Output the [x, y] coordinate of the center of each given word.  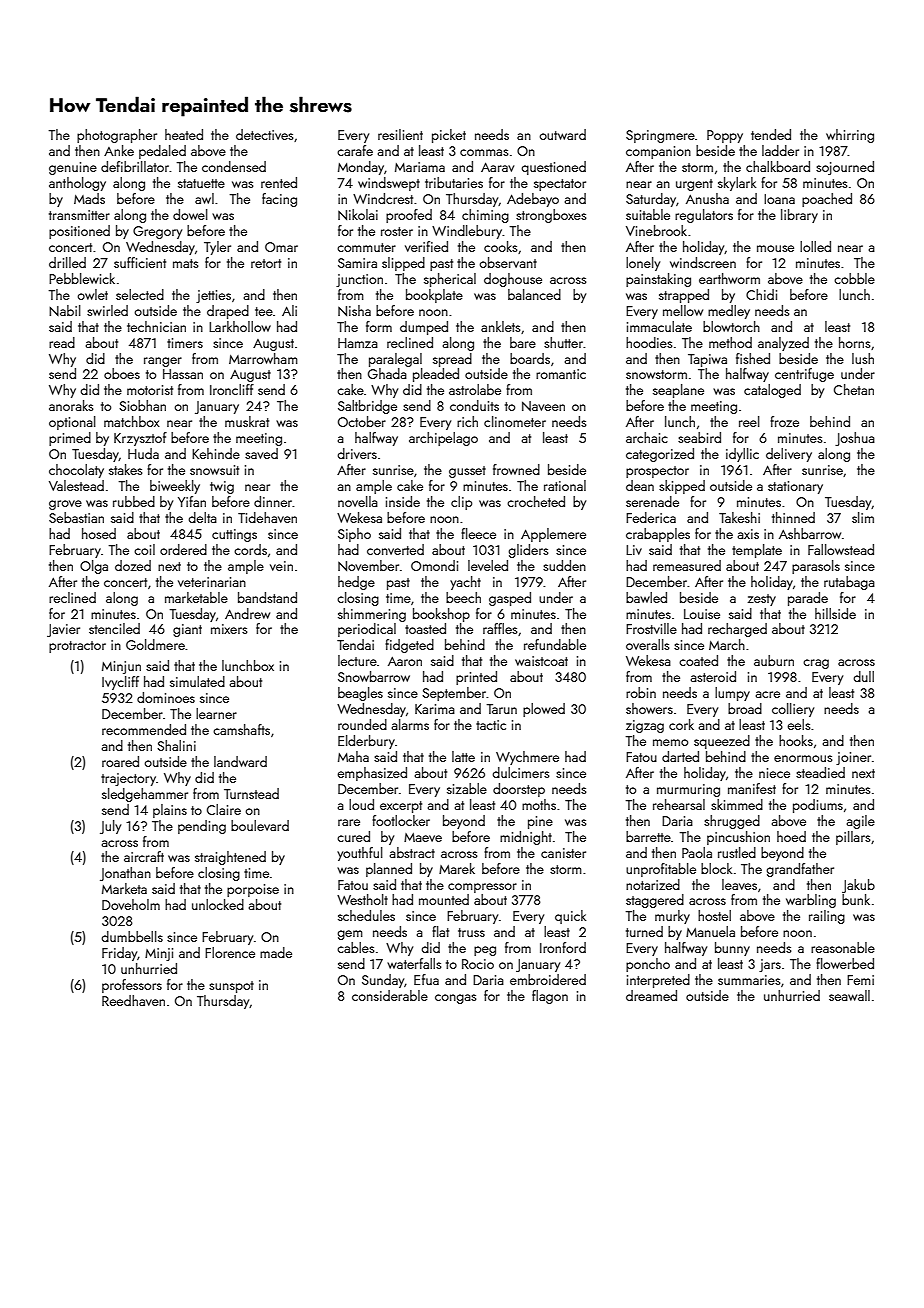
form [379, 326]
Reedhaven [133, 1000]
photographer [117, 136]
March [727, 644]
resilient [400, 134]
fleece [478, 533]
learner [216, 713]
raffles [500, 628]
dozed [133, 565]
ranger [163, 362]
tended [771, 134]
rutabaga [849, 583]
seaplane [678, 391]
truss [471, 932]
